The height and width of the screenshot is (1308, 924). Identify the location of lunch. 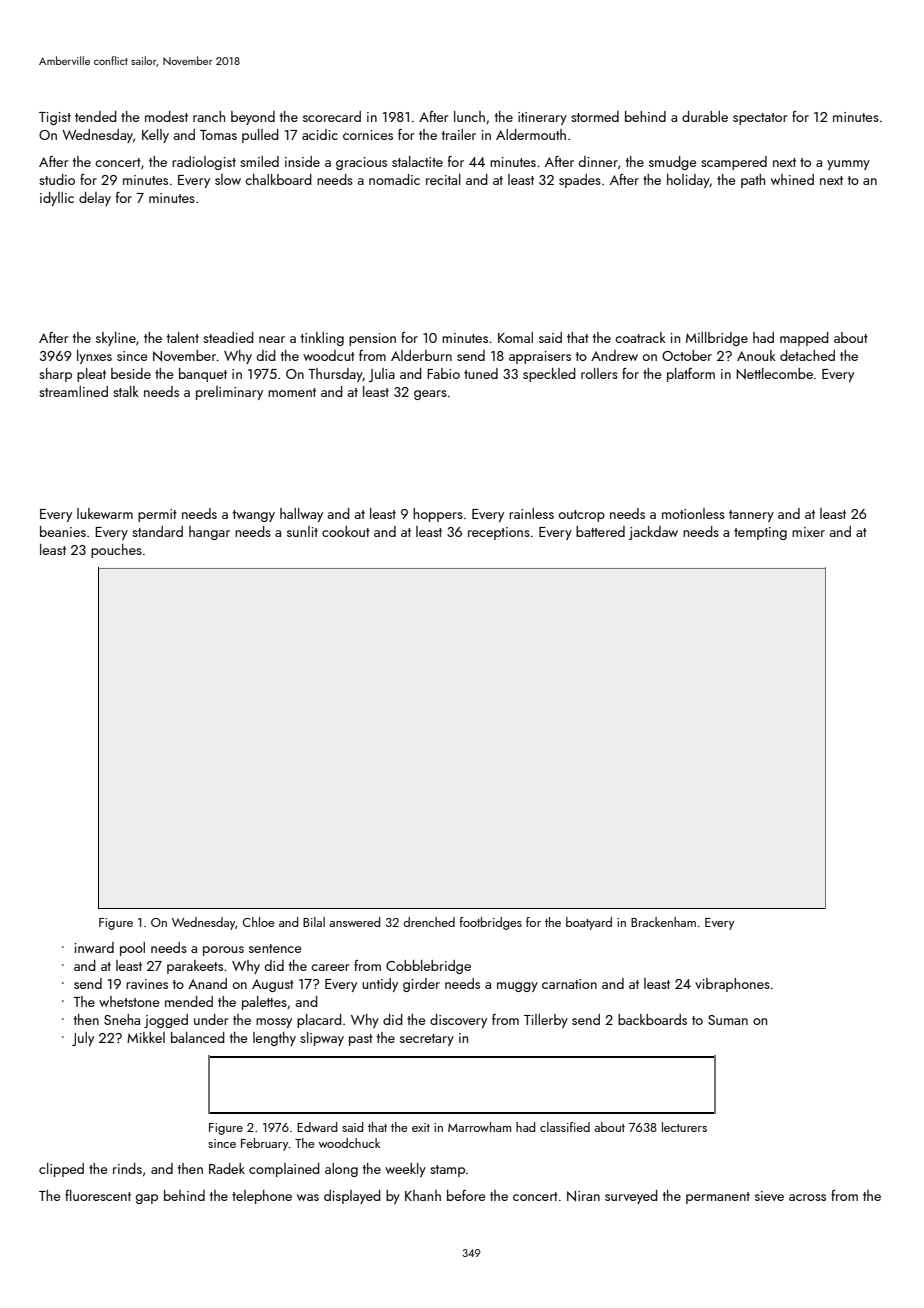
(469, 116).
